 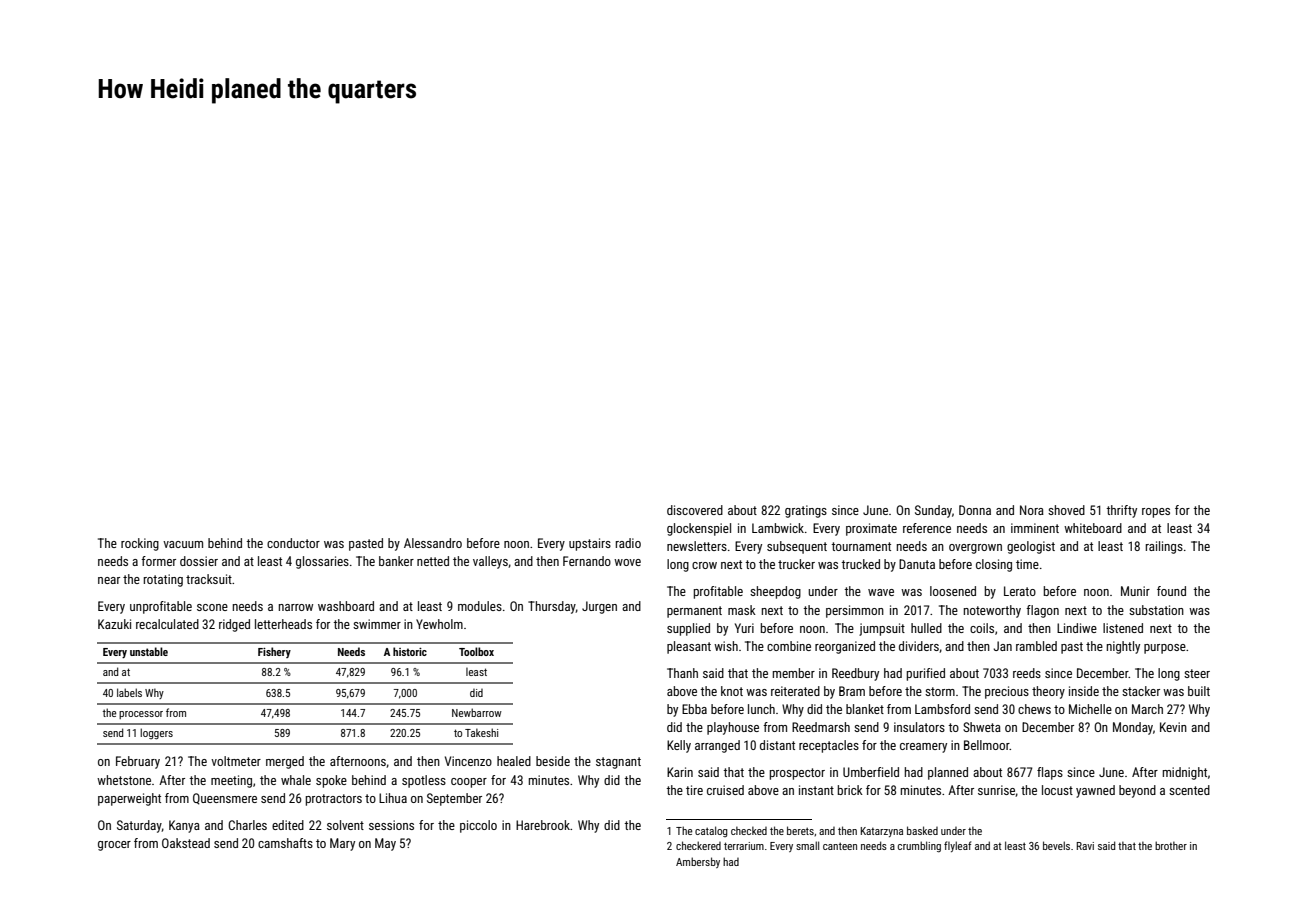 I want to click on subsequent, so click(x=797, y=547).
